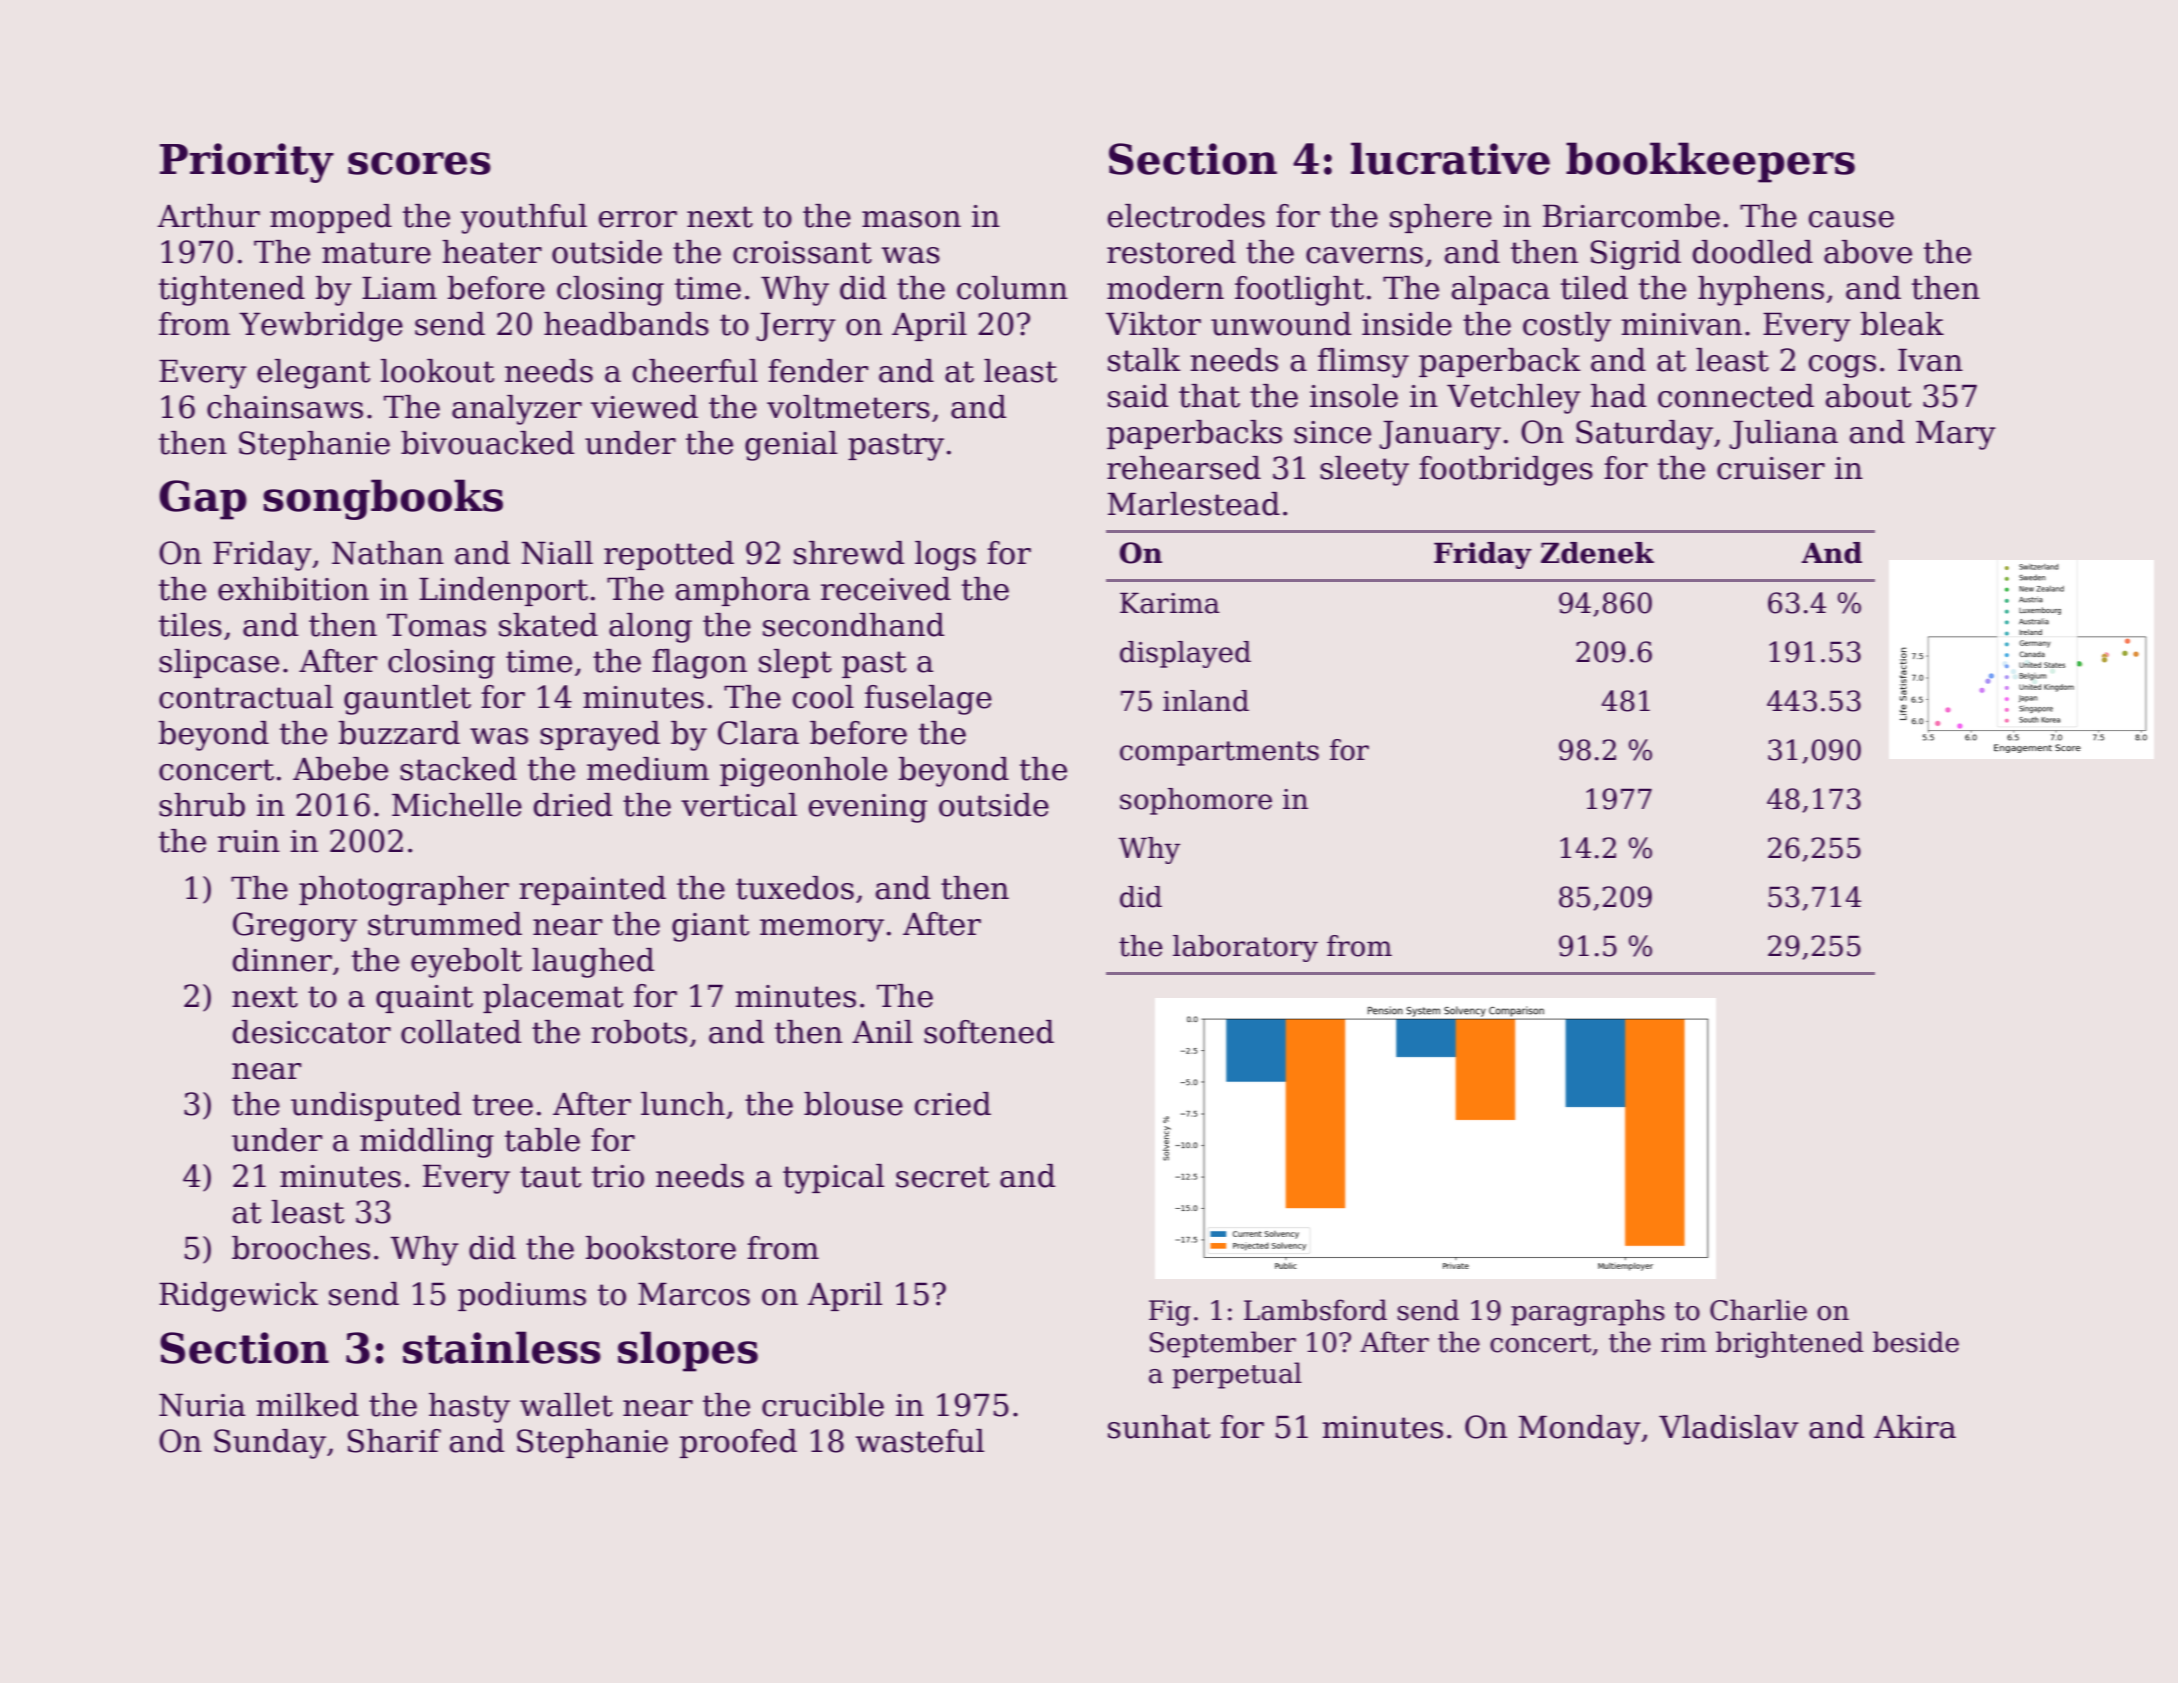 The width and height of the screenshot is (2178, 1683). What do you see at coordinates (695, 371) in the screenshot?
I see `cheerful` at bounding box center [695, 371].
